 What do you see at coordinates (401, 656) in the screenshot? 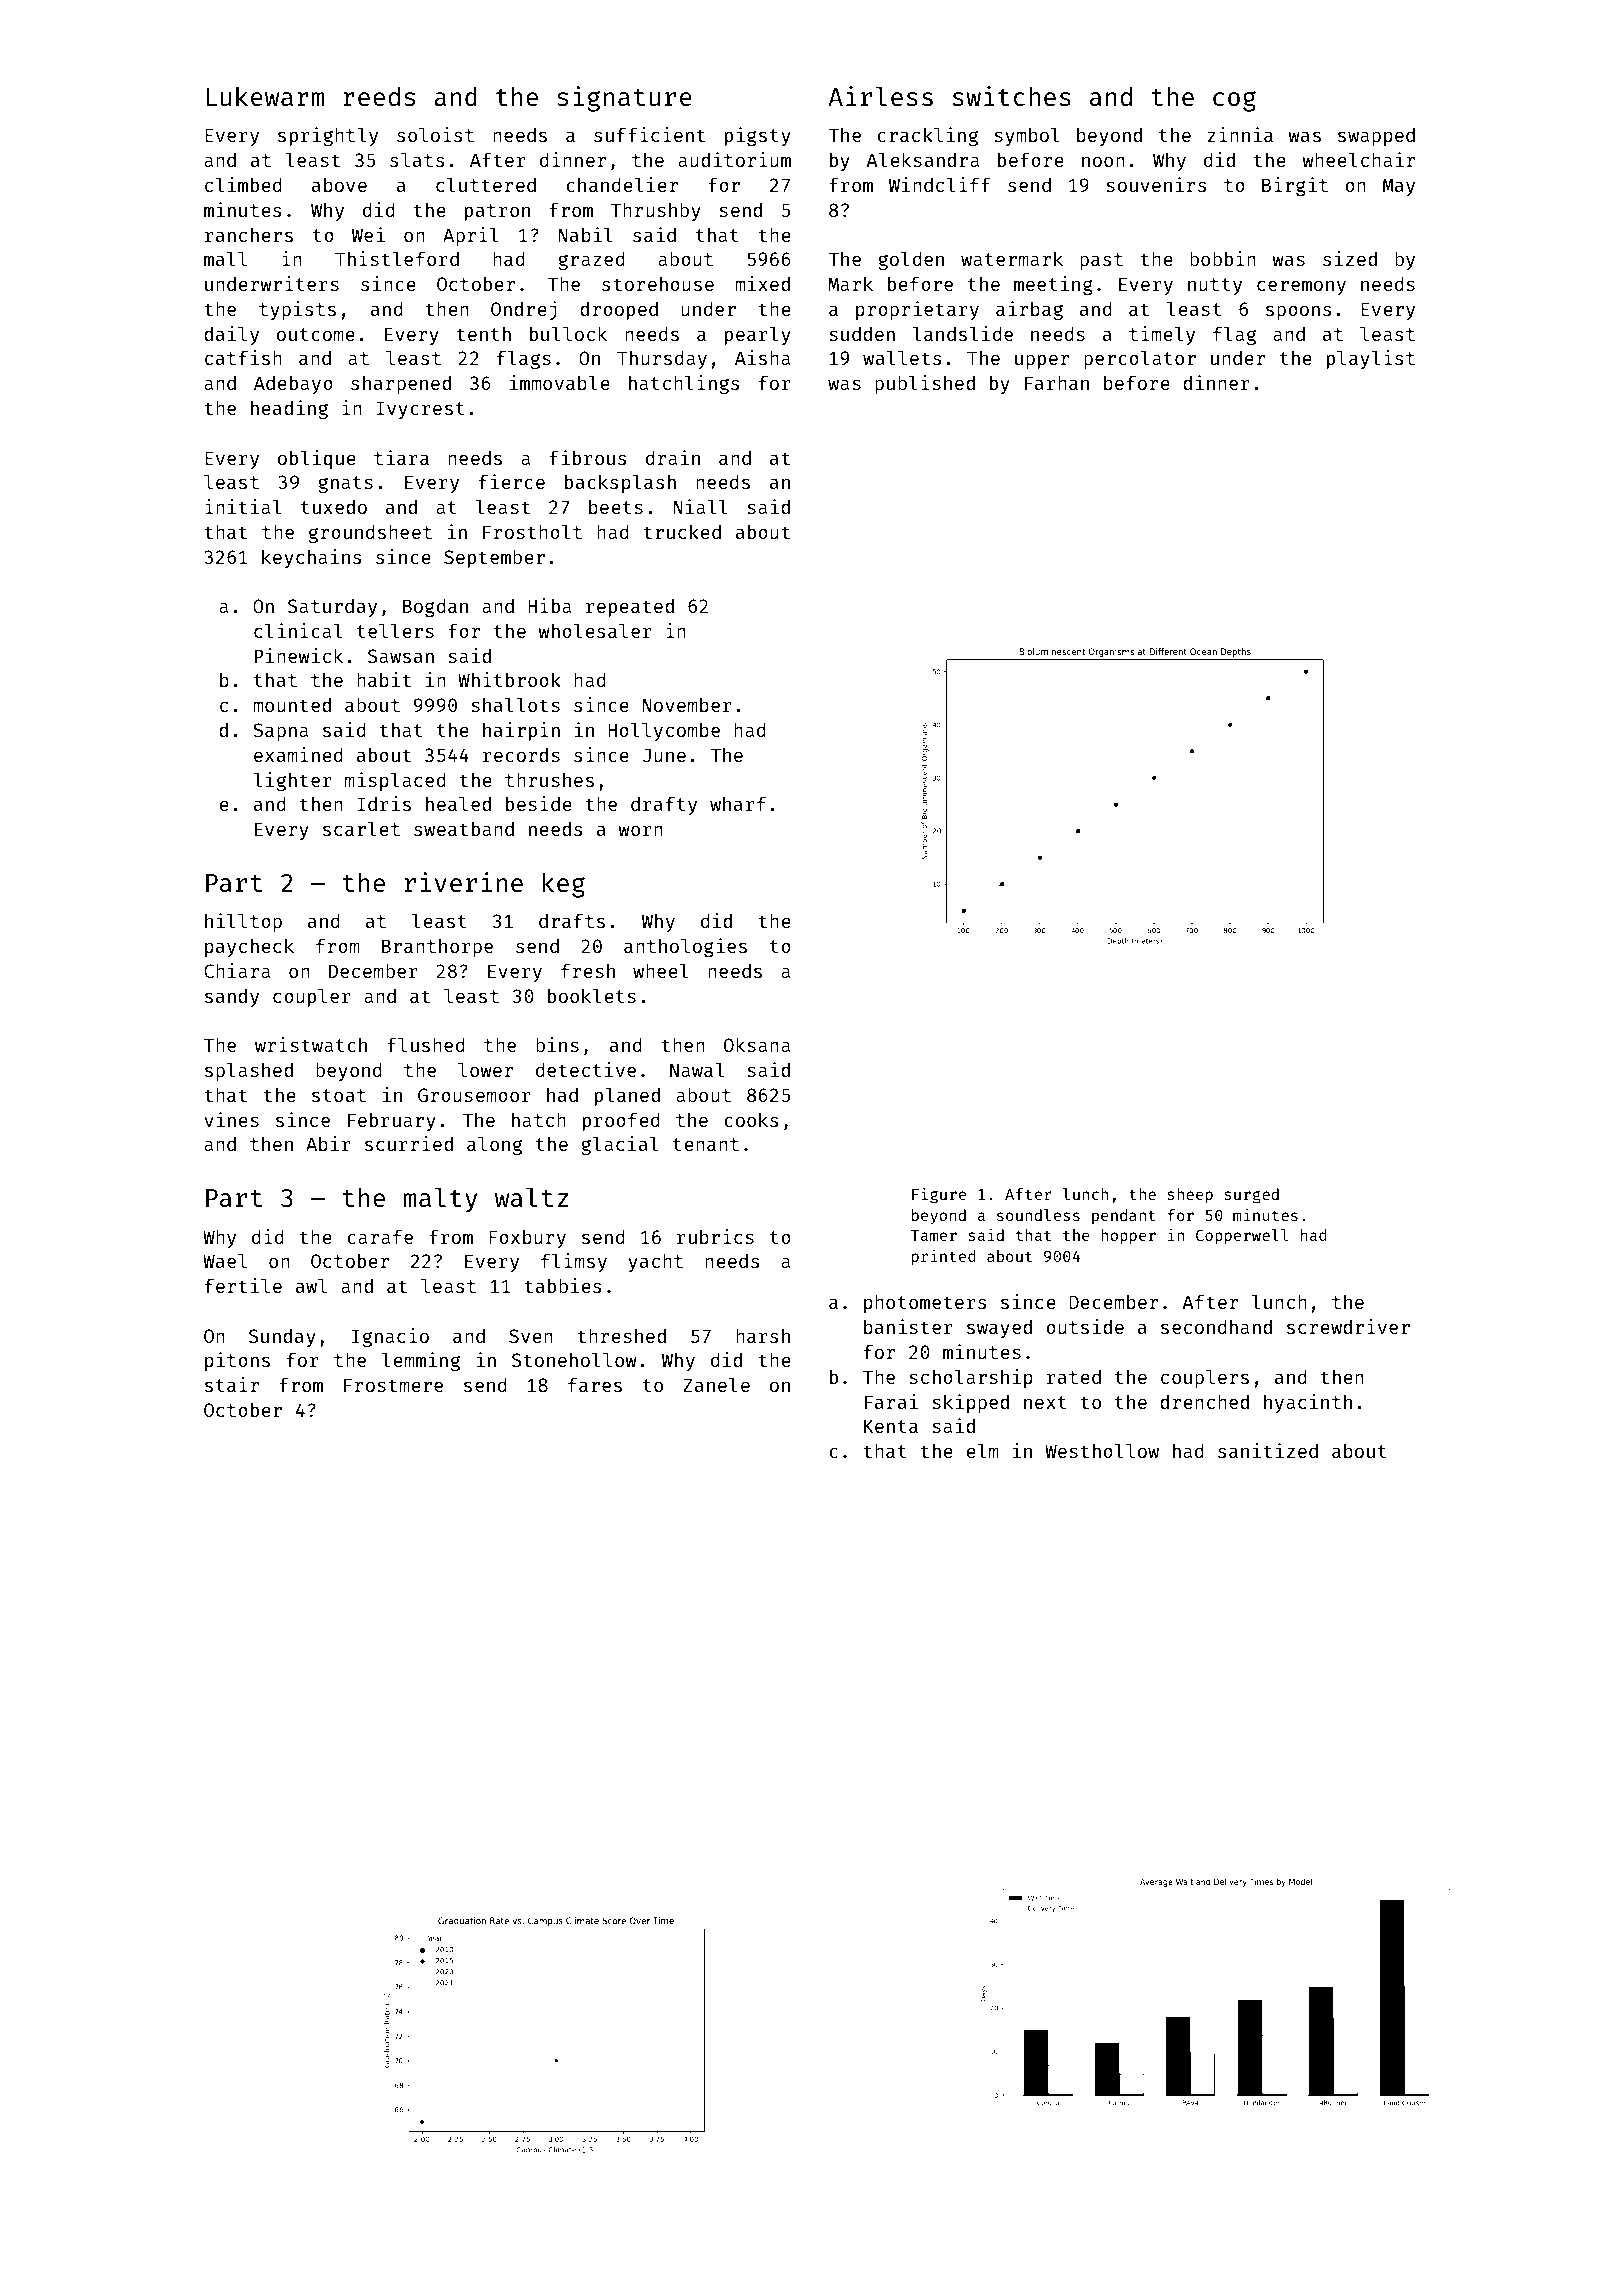
I see `Sawsan` at bounding box center [401, 656].
